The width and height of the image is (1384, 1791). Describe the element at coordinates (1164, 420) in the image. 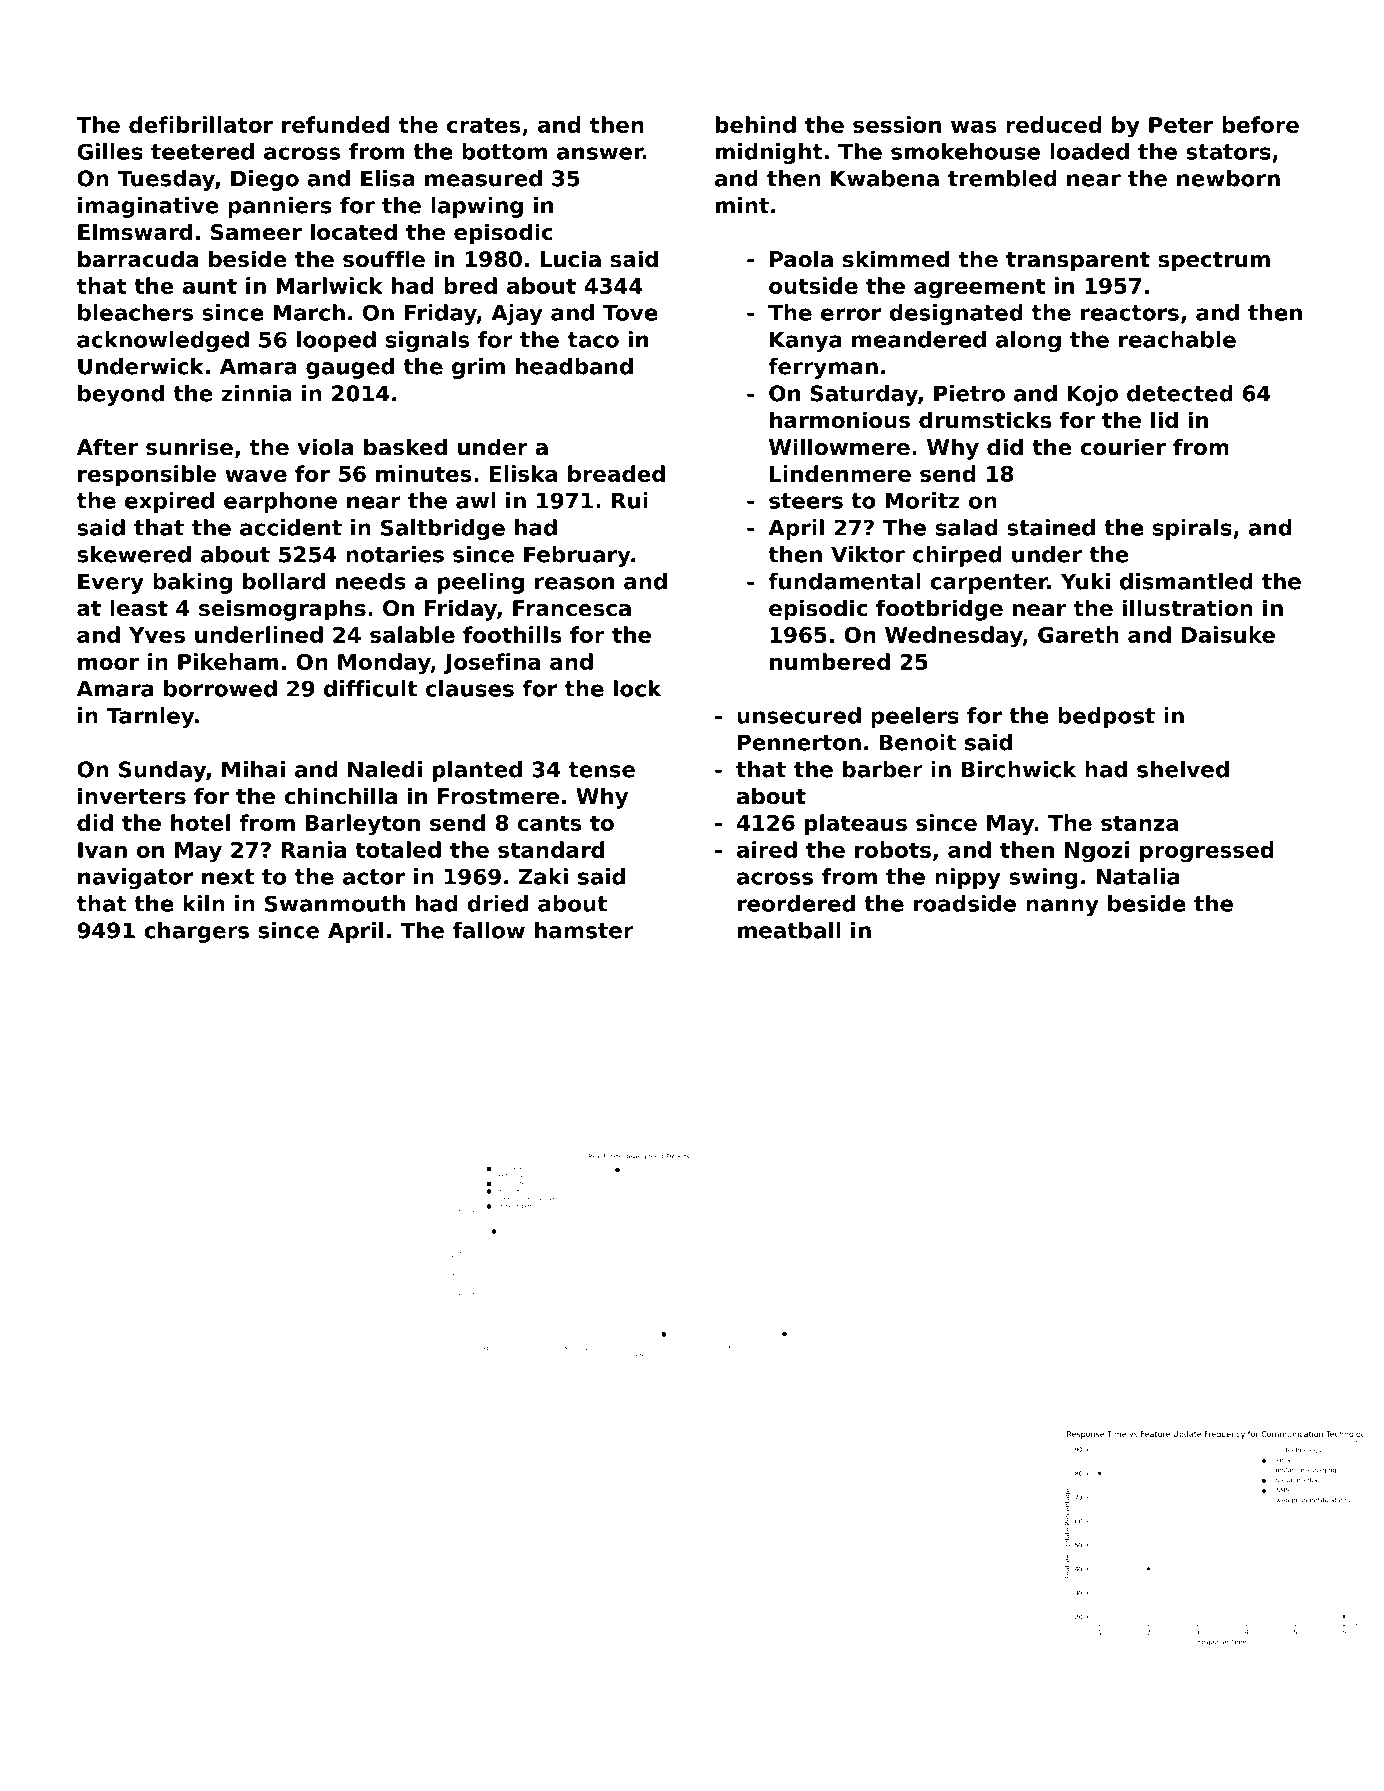

I see `lid` at that location.
